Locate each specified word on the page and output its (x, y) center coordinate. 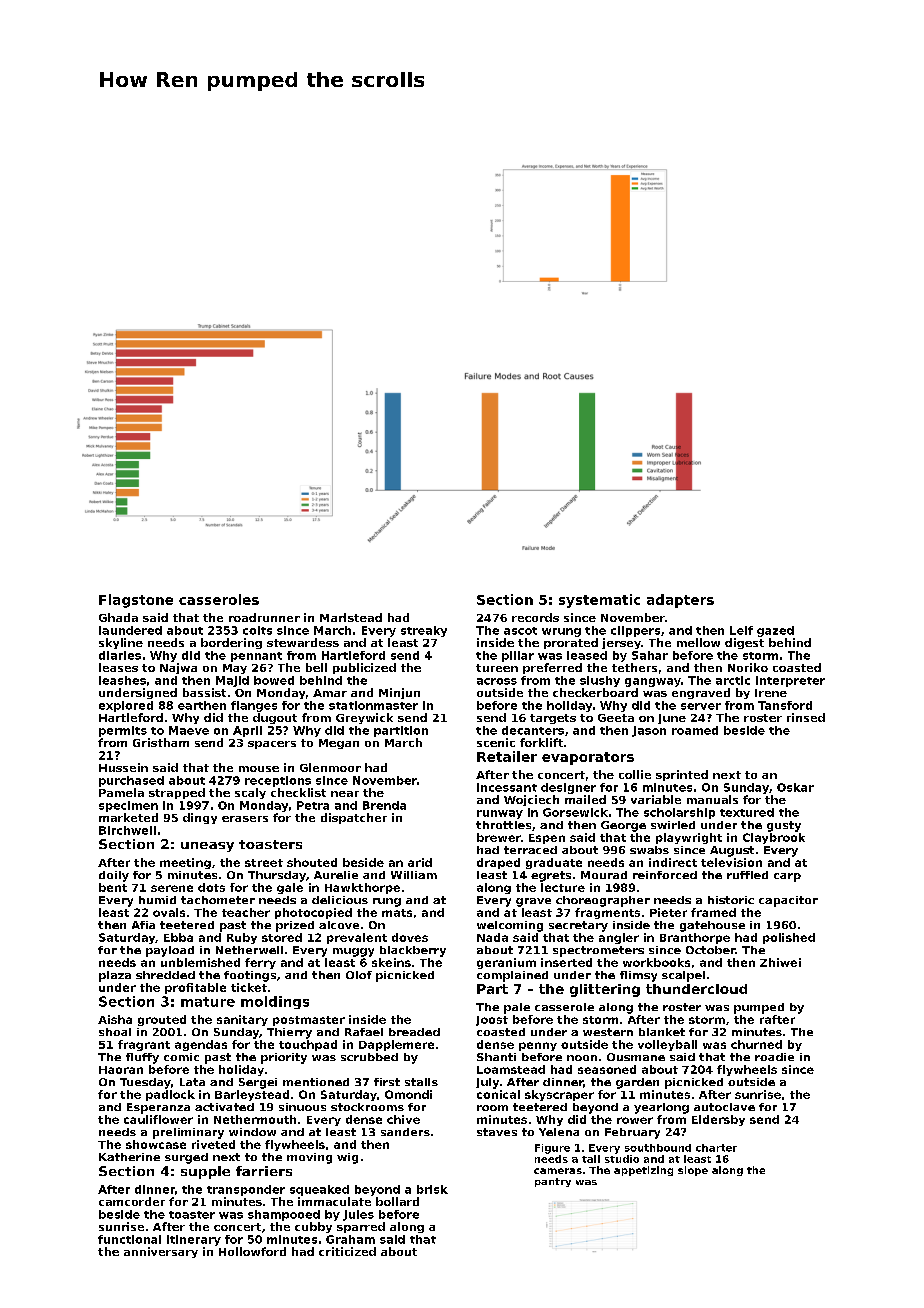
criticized (347, 1251)
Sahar (650, 655)
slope (693, 1171)
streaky (424, 631)
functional (129, 1239)
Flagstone (136, 601)
